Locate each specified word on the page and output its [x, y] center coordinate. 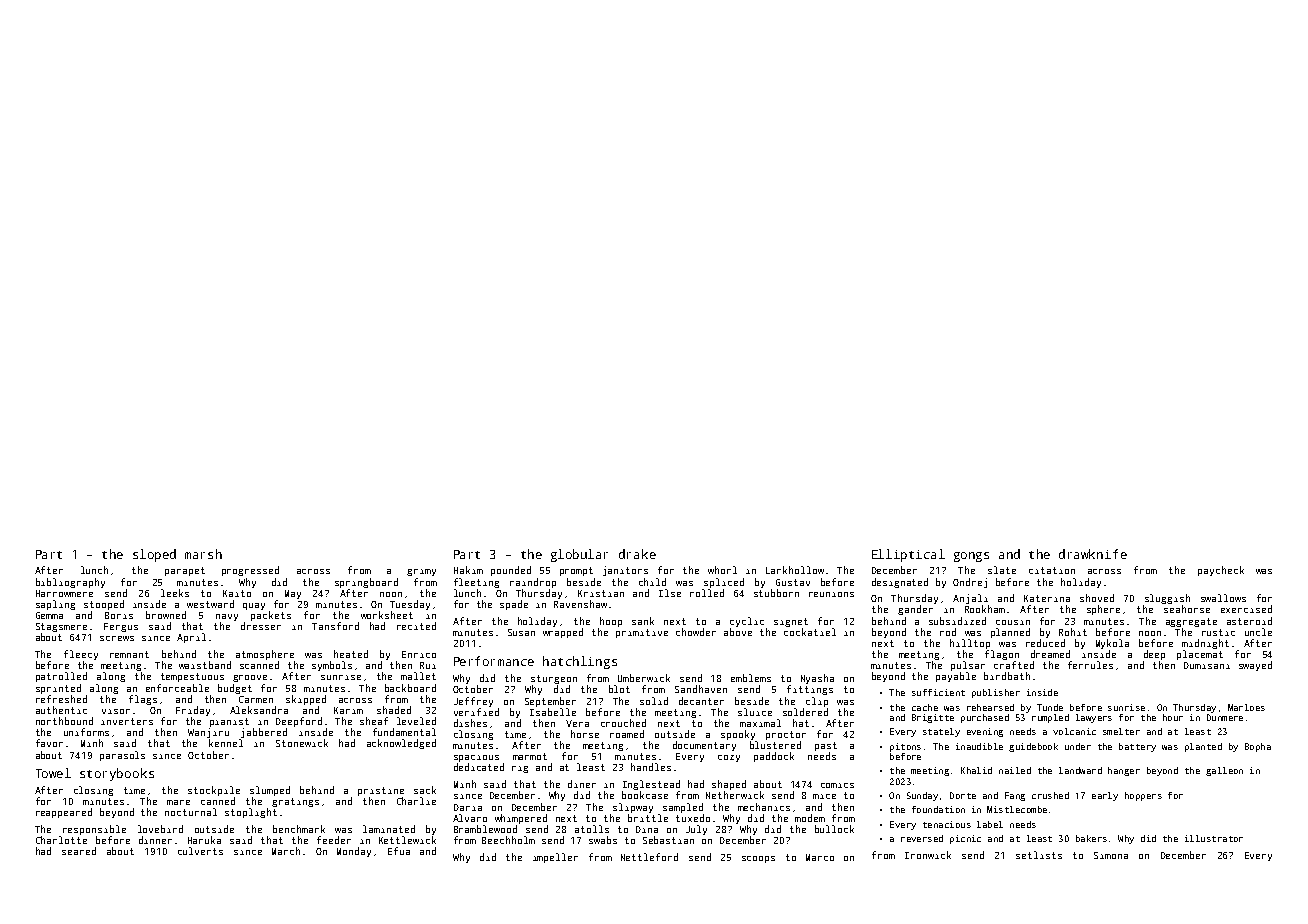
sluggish [1167, 599]
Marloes [1246, 707]
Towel [53, 773]
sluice [755, 712]
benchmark [299, 829]
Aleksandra [259, 710]
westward [210, 604]
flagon [1002, 655]
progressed [250, 571]
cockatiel [810, 632]
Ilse [670, 593]
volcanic [1074, 731]
